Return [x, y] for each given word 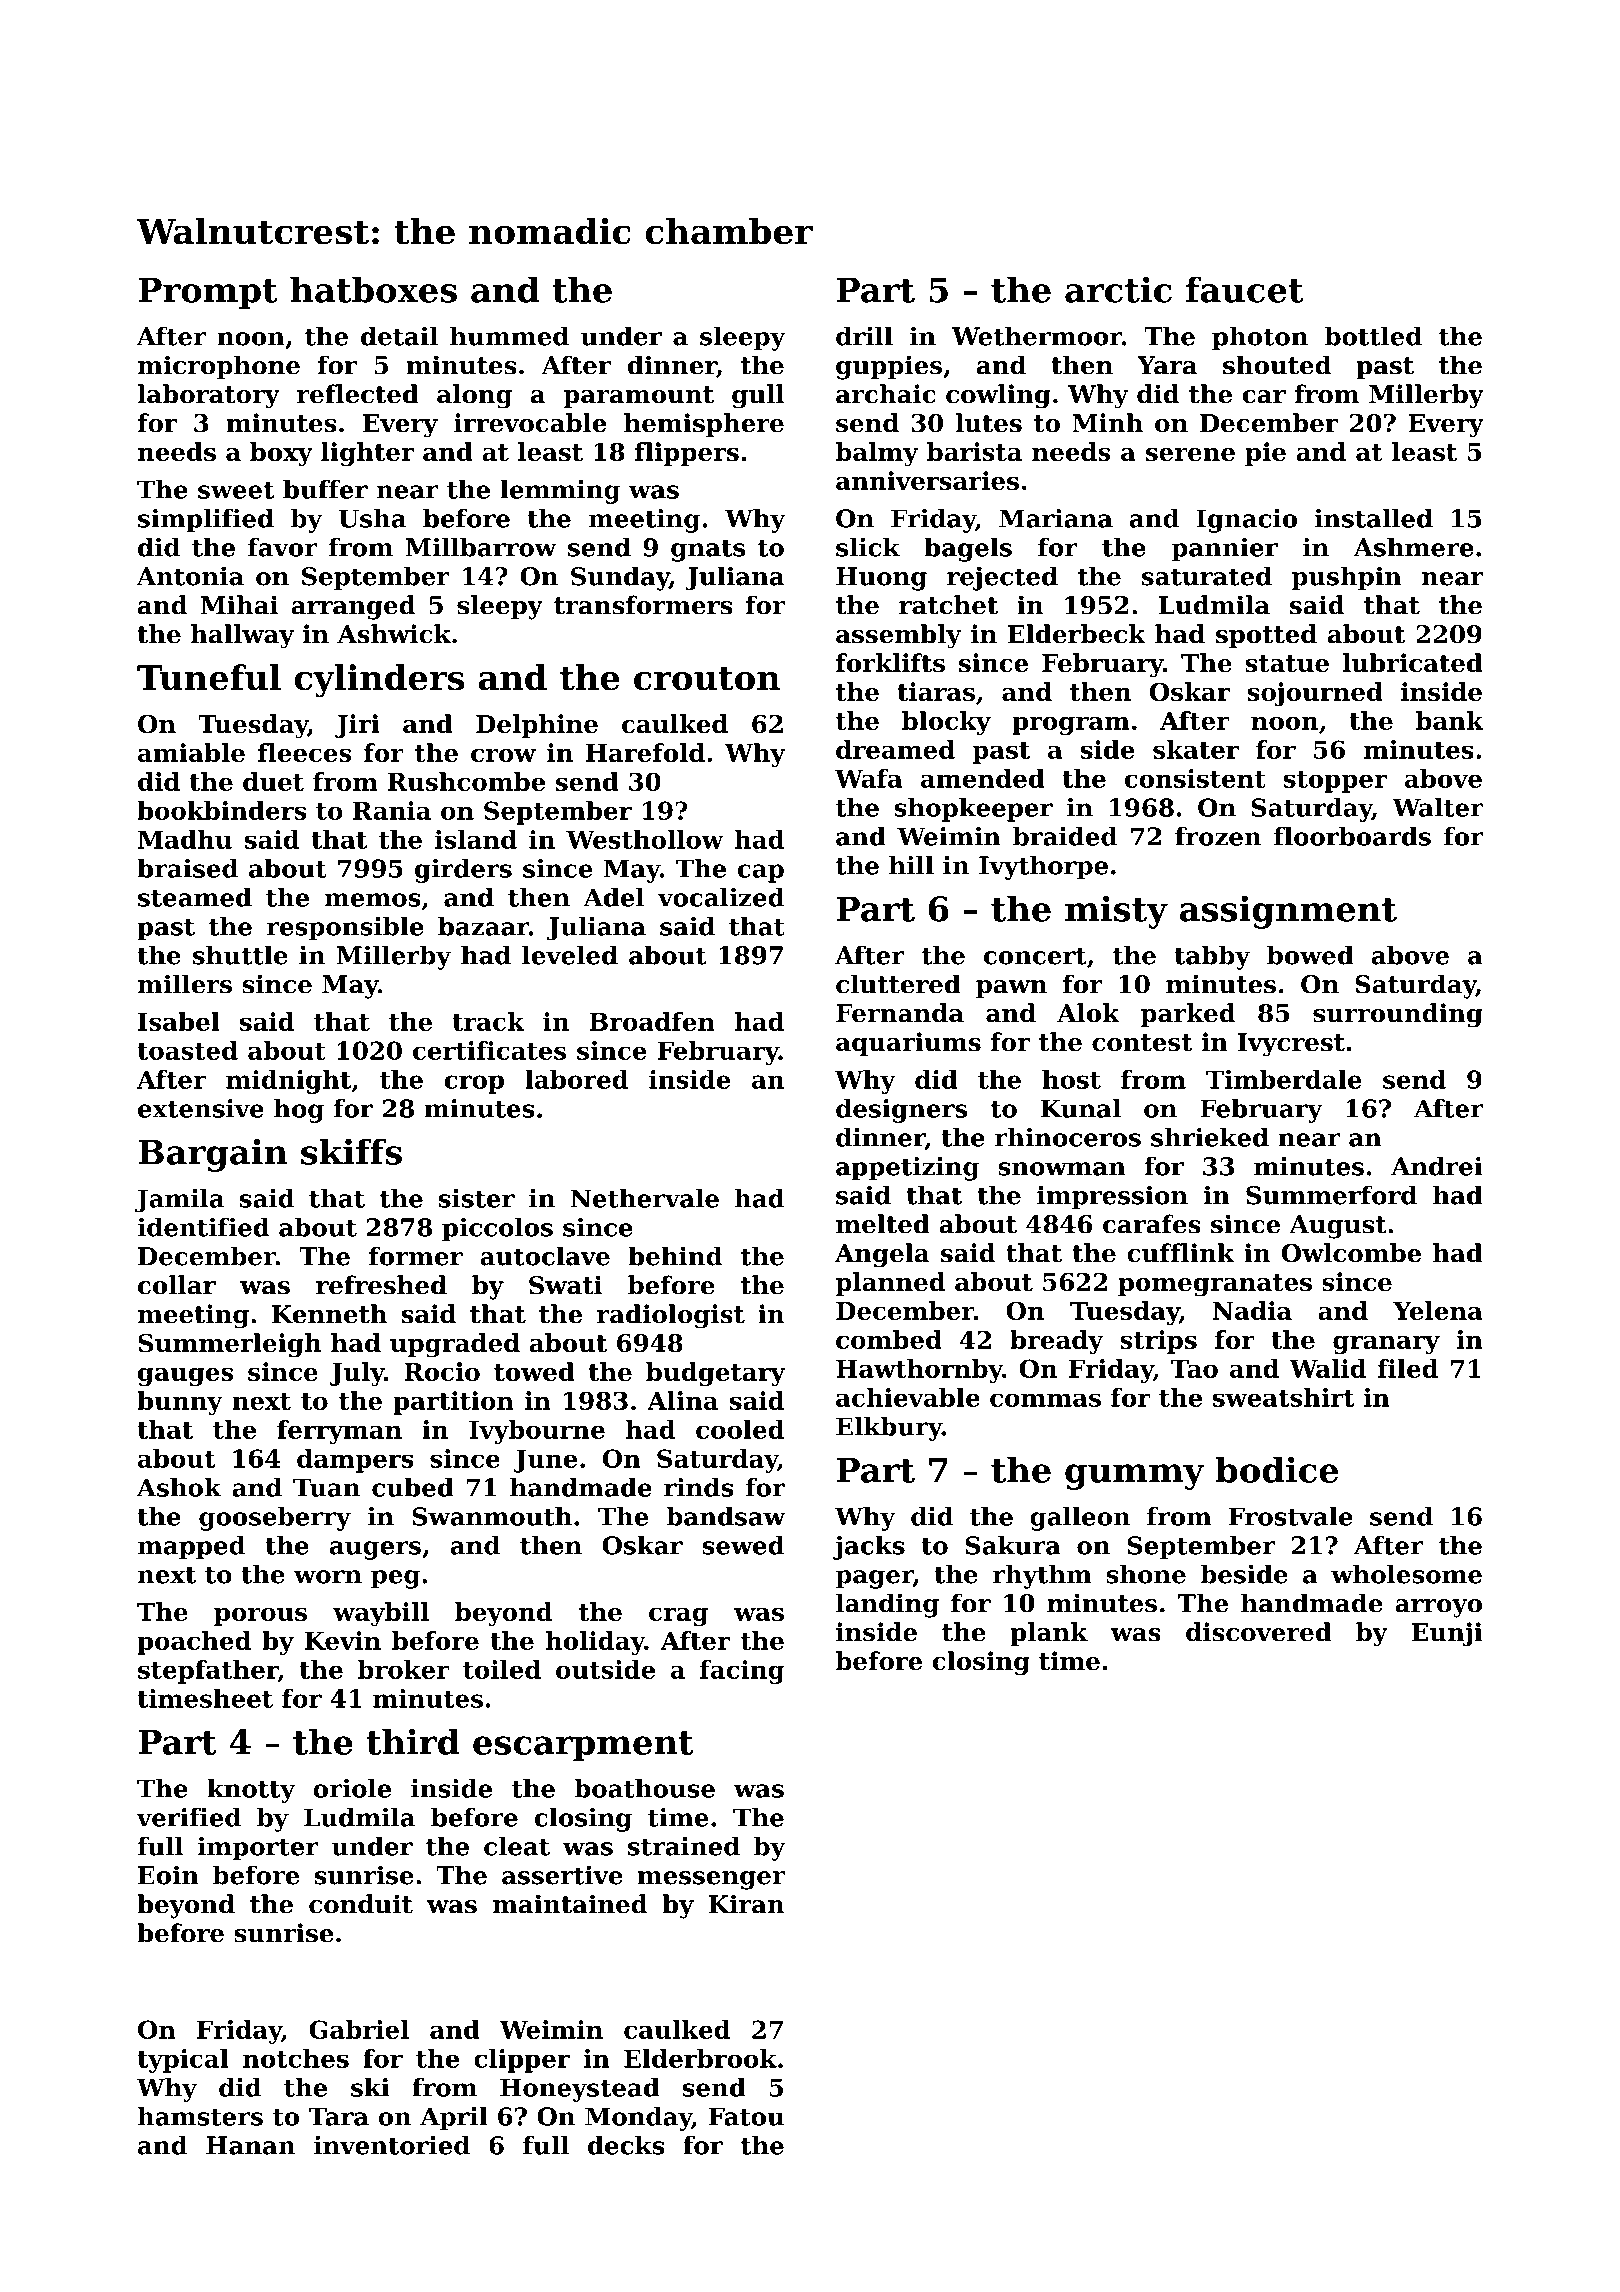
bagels [968, 549]
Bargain [213, 1155]
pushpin [1347, 578]
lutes [988, 423]
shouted [1277, 365]
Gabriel [359, 2029]
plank [1049, 1634]
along [474, 396]
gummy [1134, 1477]
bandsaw [726, 1516]
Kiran [746, 1904]
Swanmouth [492, 1516]
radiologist [671, 1316]
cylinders [380, 681]
